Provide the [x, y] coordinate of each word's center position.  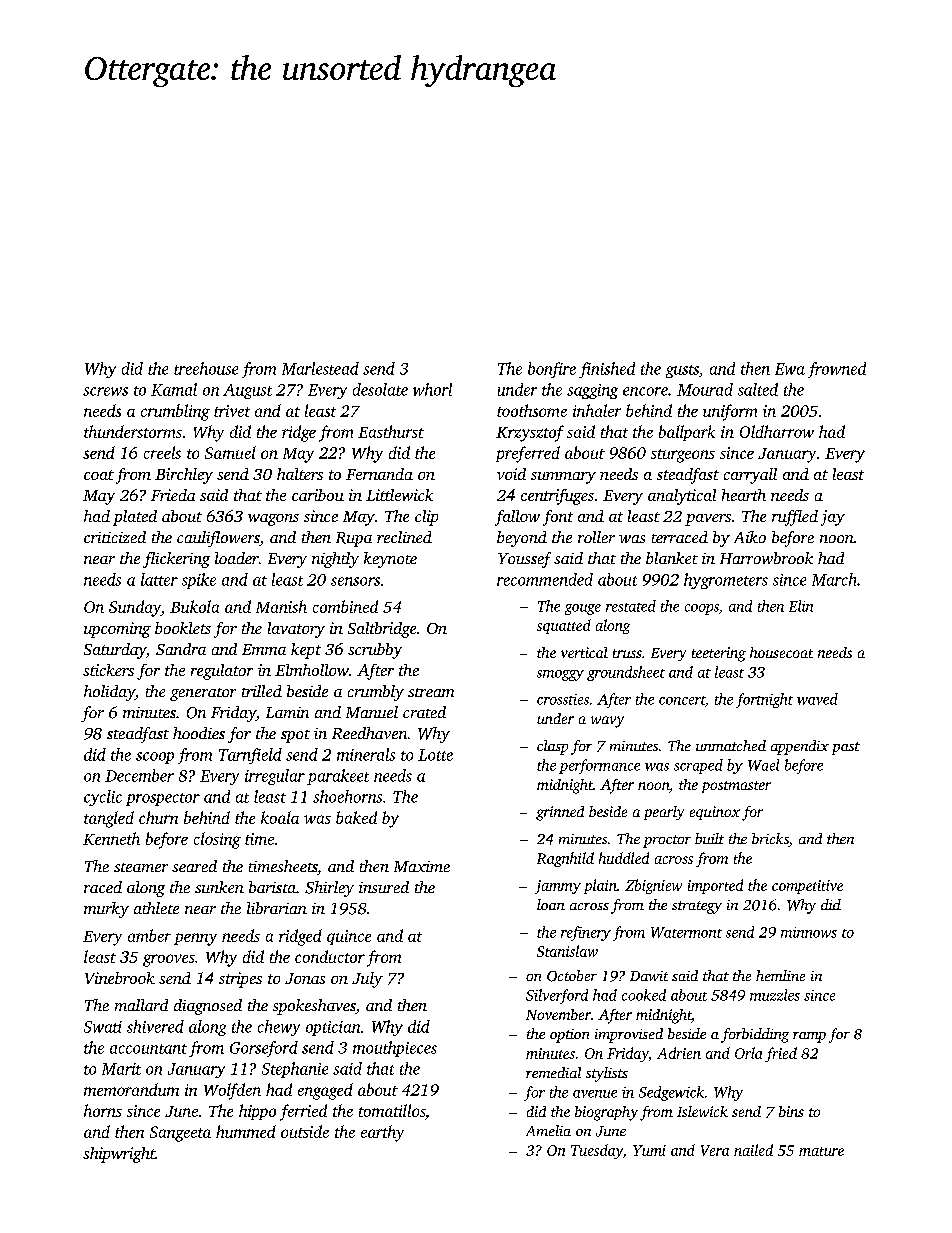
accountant [148, 1049]
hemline [780, 975]
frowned [837, 370]
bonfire [552, 370]
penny [195, 939]
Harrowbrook [766, 558]
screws [105, 391]
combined [345, 606]
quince [349, 937]
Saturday [115, 651]
